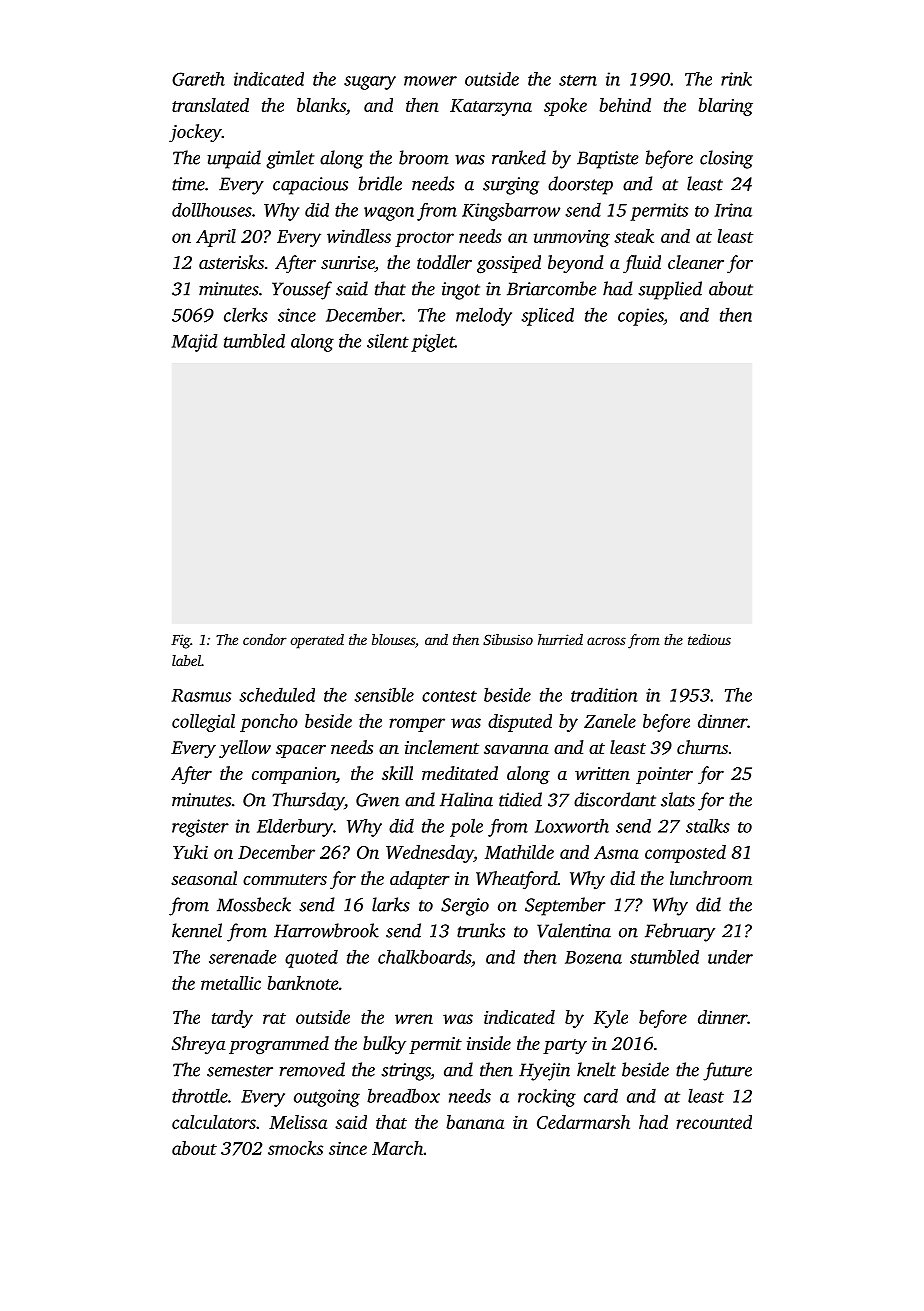 Image resolution: width=924 pixels, height=1311 pixels. Describe the element at coordinates (736, 79) in the document. I see `rink` at that location.
